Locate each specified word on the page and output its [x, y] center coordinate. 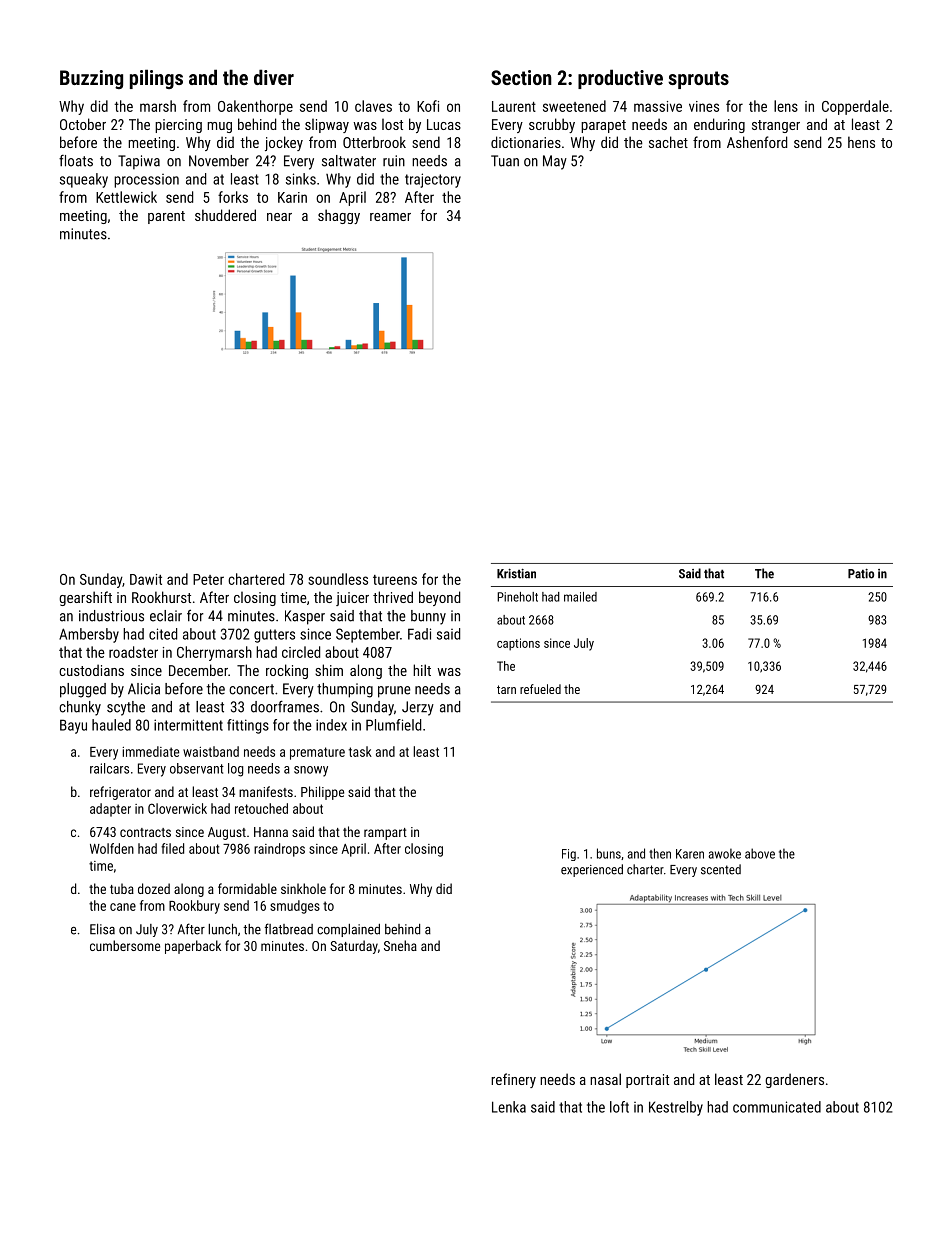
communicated [777, 1107]
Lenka [509, 1107]
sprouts [698, 80]
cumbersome [125, 945]
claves [373, 106]
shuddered [225, 215]
